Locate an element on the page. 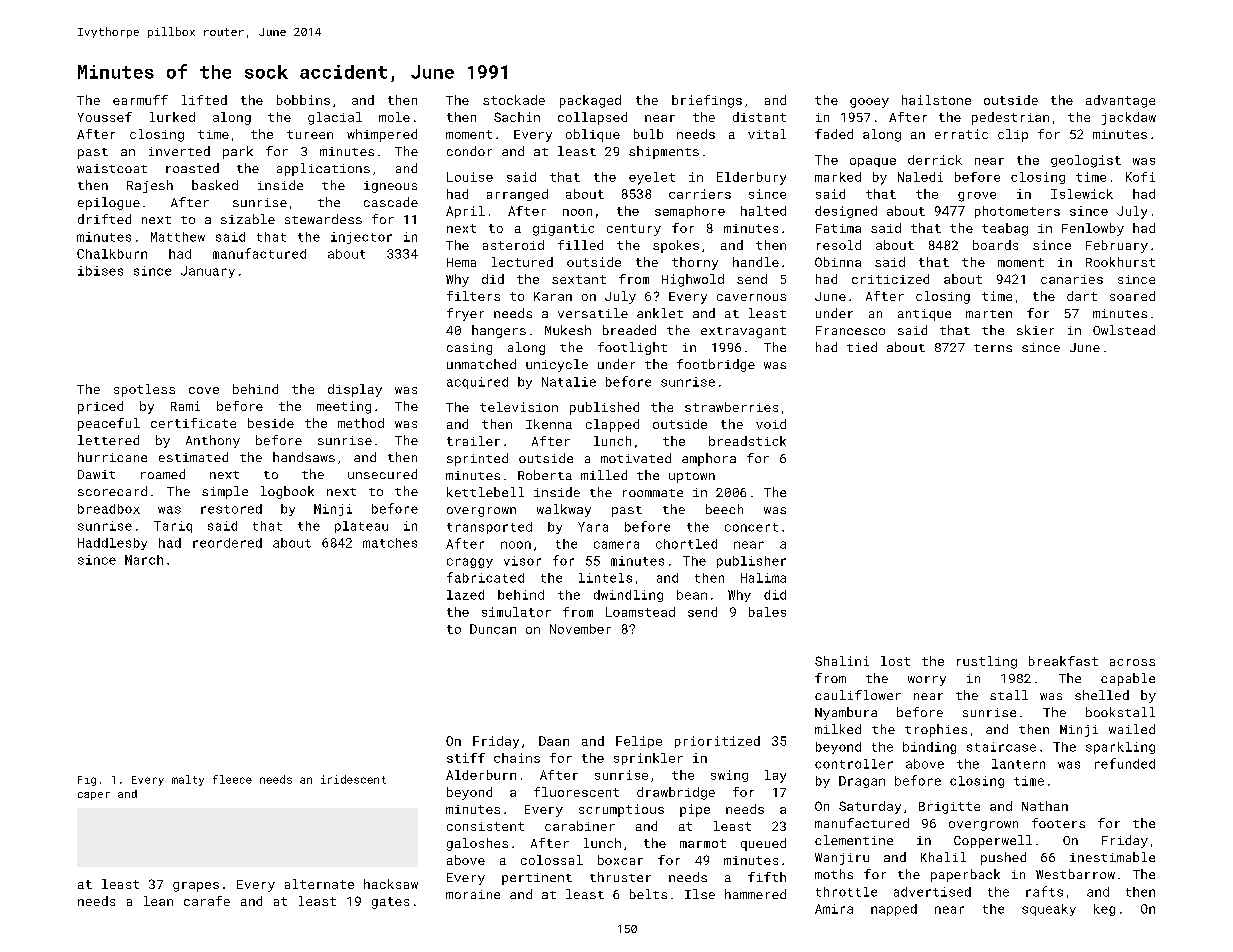  concert is located at coordinates (751, 527).
